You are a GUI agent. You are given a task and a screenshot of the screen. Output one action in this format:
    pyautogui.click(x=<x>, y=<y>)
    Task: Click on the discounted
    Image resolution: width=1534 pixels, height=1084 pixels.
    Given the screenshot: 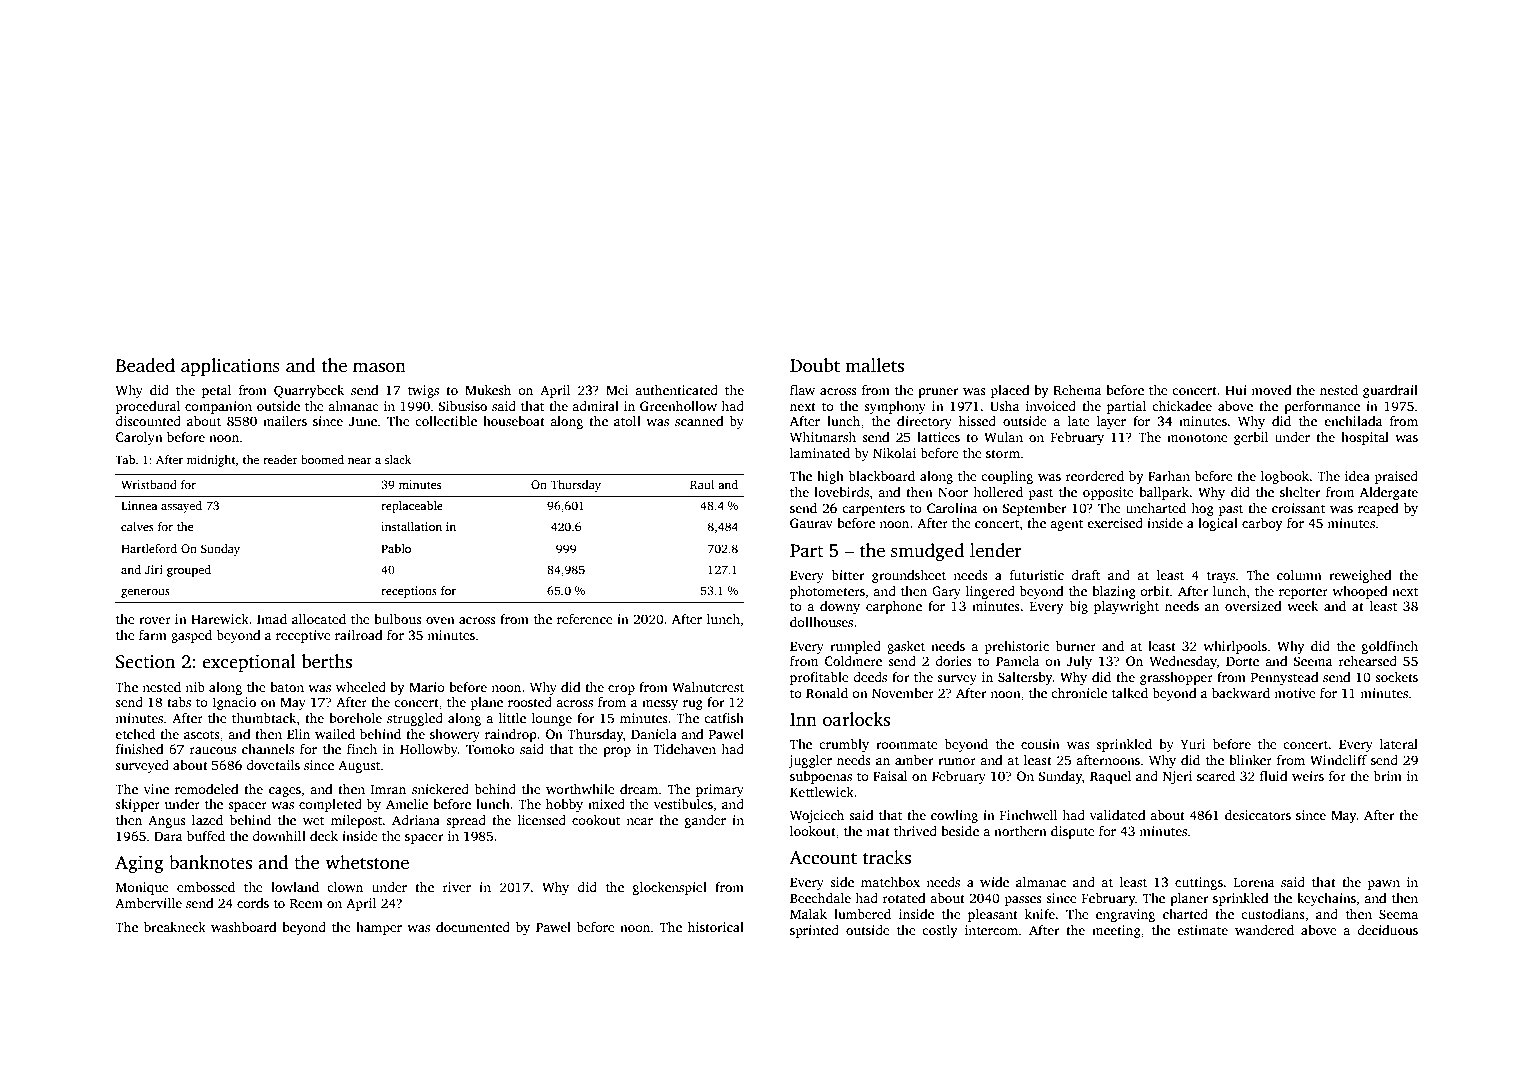 What is the action you would take?
    pyautogui.click(x=148, y=421)
